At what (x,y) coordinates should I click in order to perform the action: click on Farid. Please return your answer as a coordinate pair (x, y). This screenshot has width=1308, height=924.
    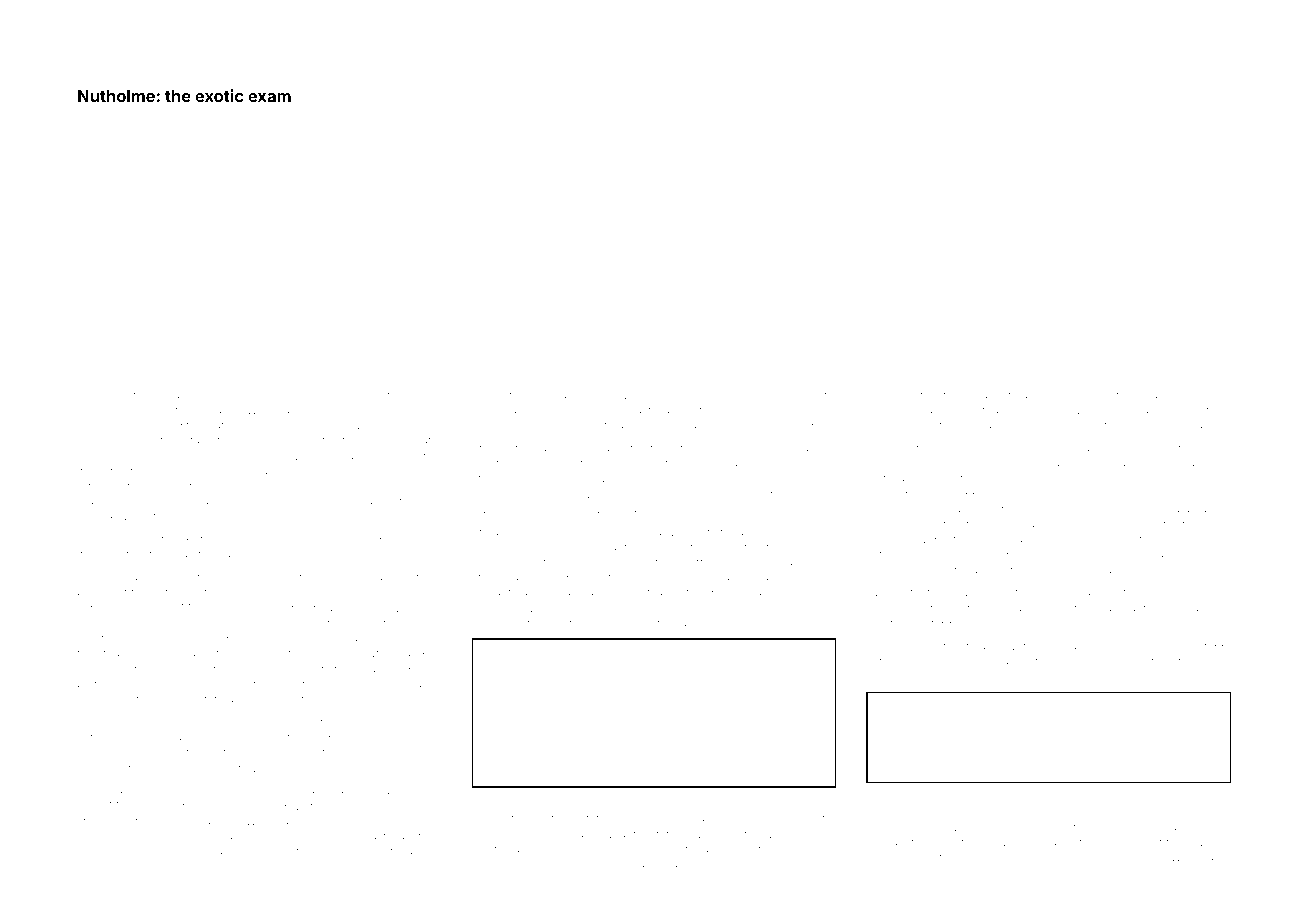
    Looking at the image, I should click on (256, 850).
